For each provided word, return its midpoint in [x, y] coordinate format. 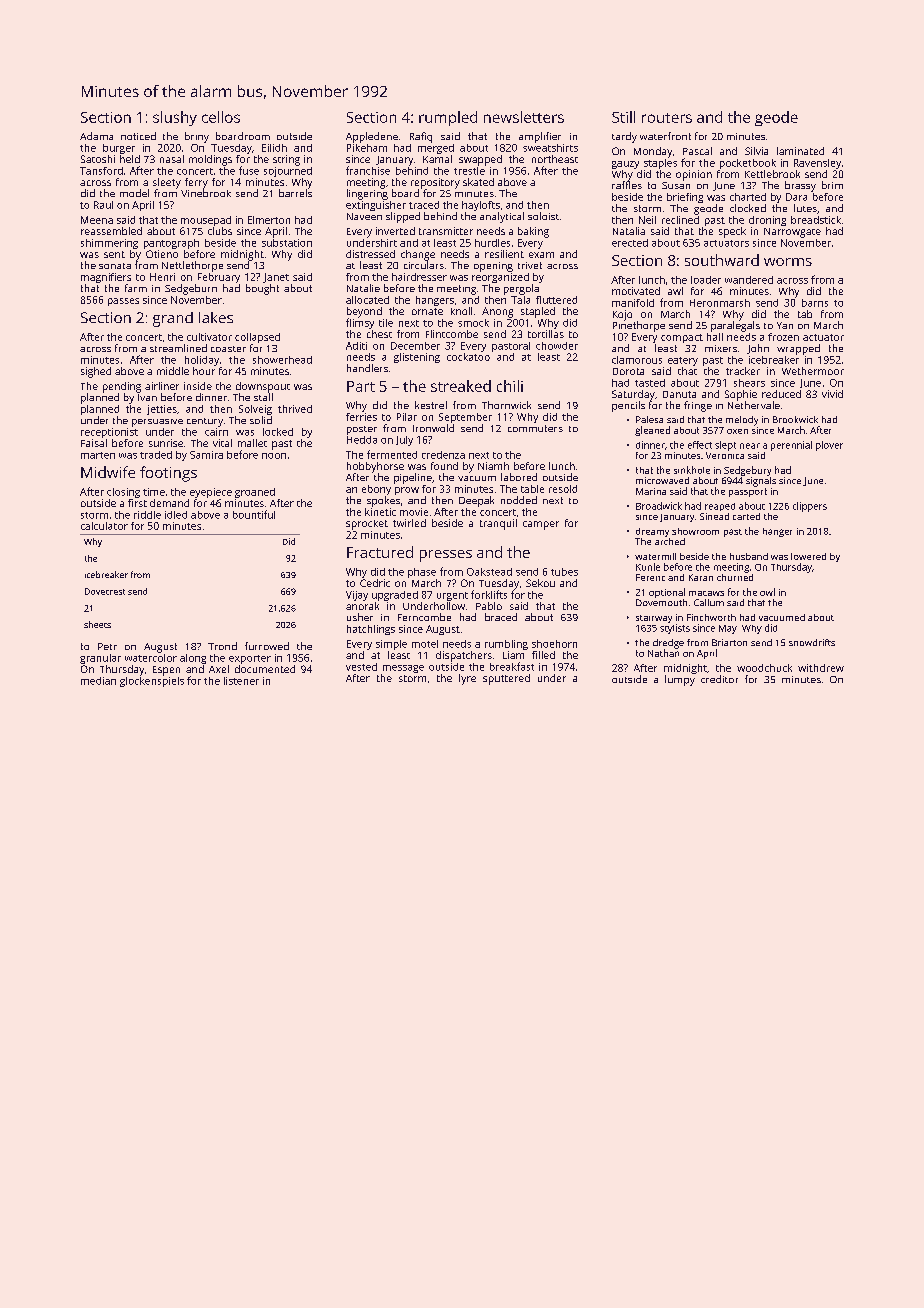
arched [670, 541]
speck [732, 232]
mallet [252, 443]
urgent [452, 596]
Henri [162, 277]
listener [241, 681]
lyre [467, 679]
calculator [104, 526]
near [750, 446]
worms [788, 262]
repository [435, 183]
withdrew [821, 668]
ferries [361, 417]
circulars [424, 265]
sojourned [288, 172]
